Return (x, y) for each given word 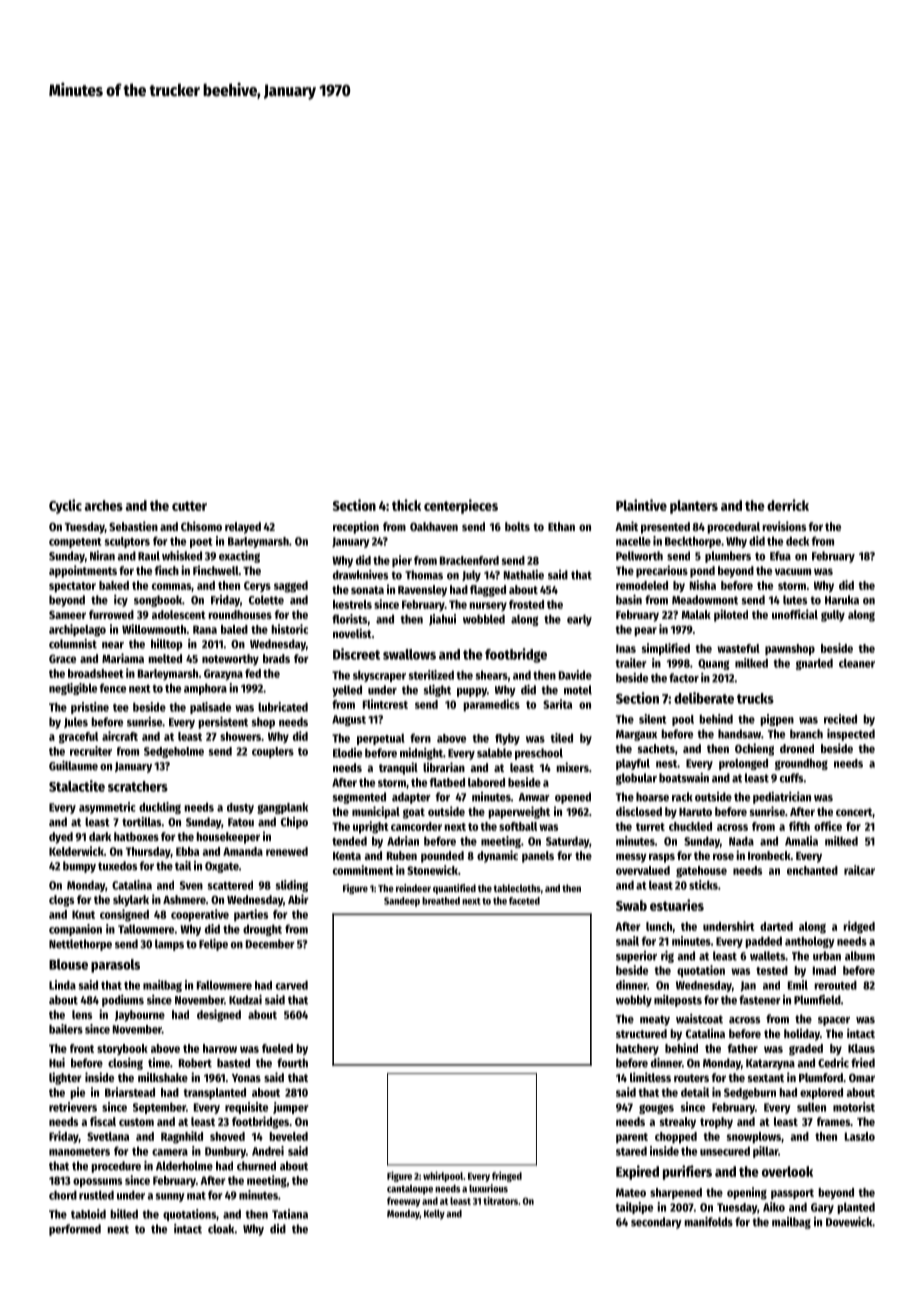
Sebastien (133, 526)
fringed (507, 1176)
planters (694, 507)
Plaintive (641, 505)
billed (124, 1214)
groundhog (801, 764)
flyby (507, 739)
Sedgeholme (174, 752)
